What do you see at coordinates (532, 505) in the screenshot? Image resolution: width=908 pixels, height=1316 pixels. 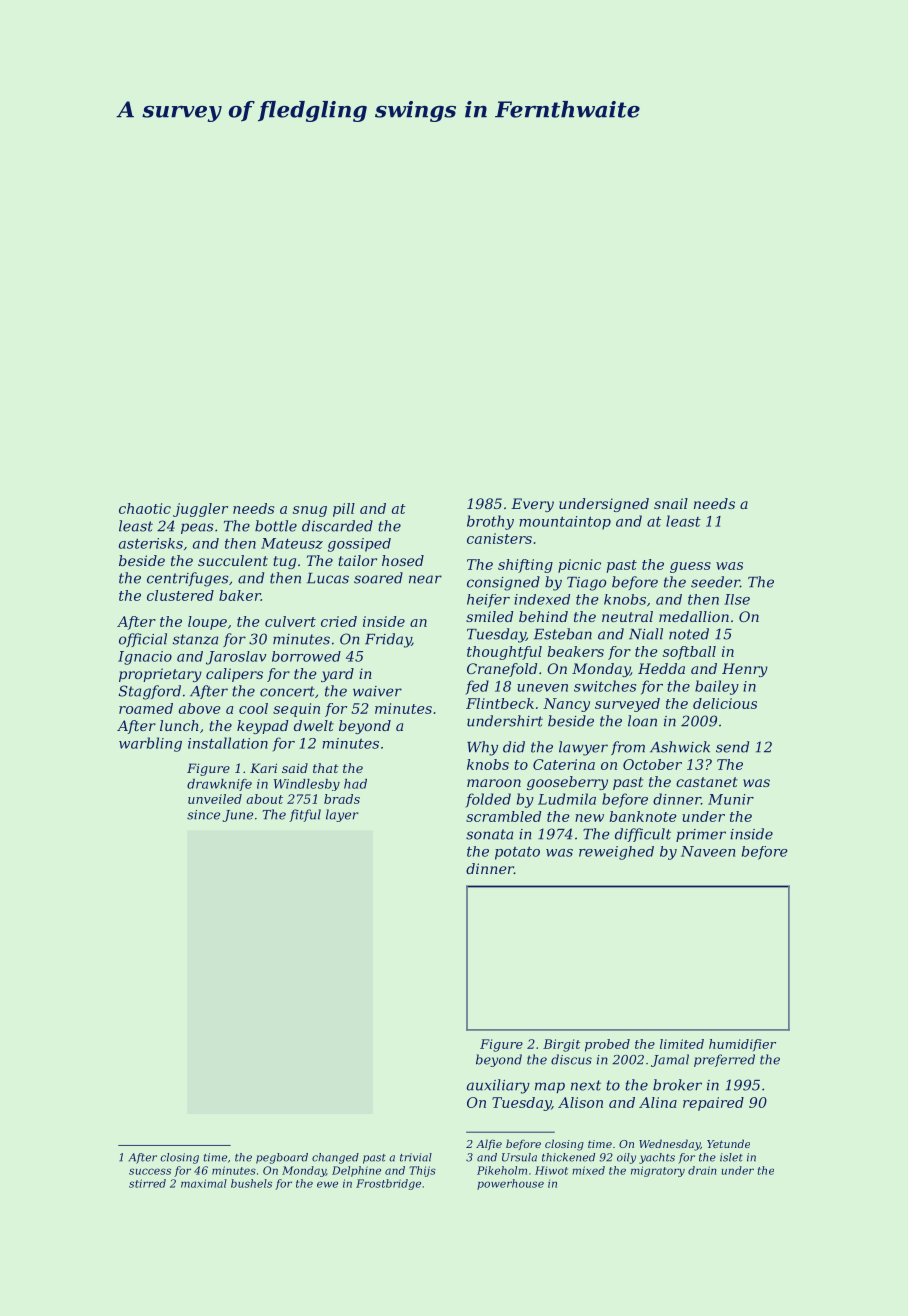 I see `Every` at bounding box center [532, 505].
